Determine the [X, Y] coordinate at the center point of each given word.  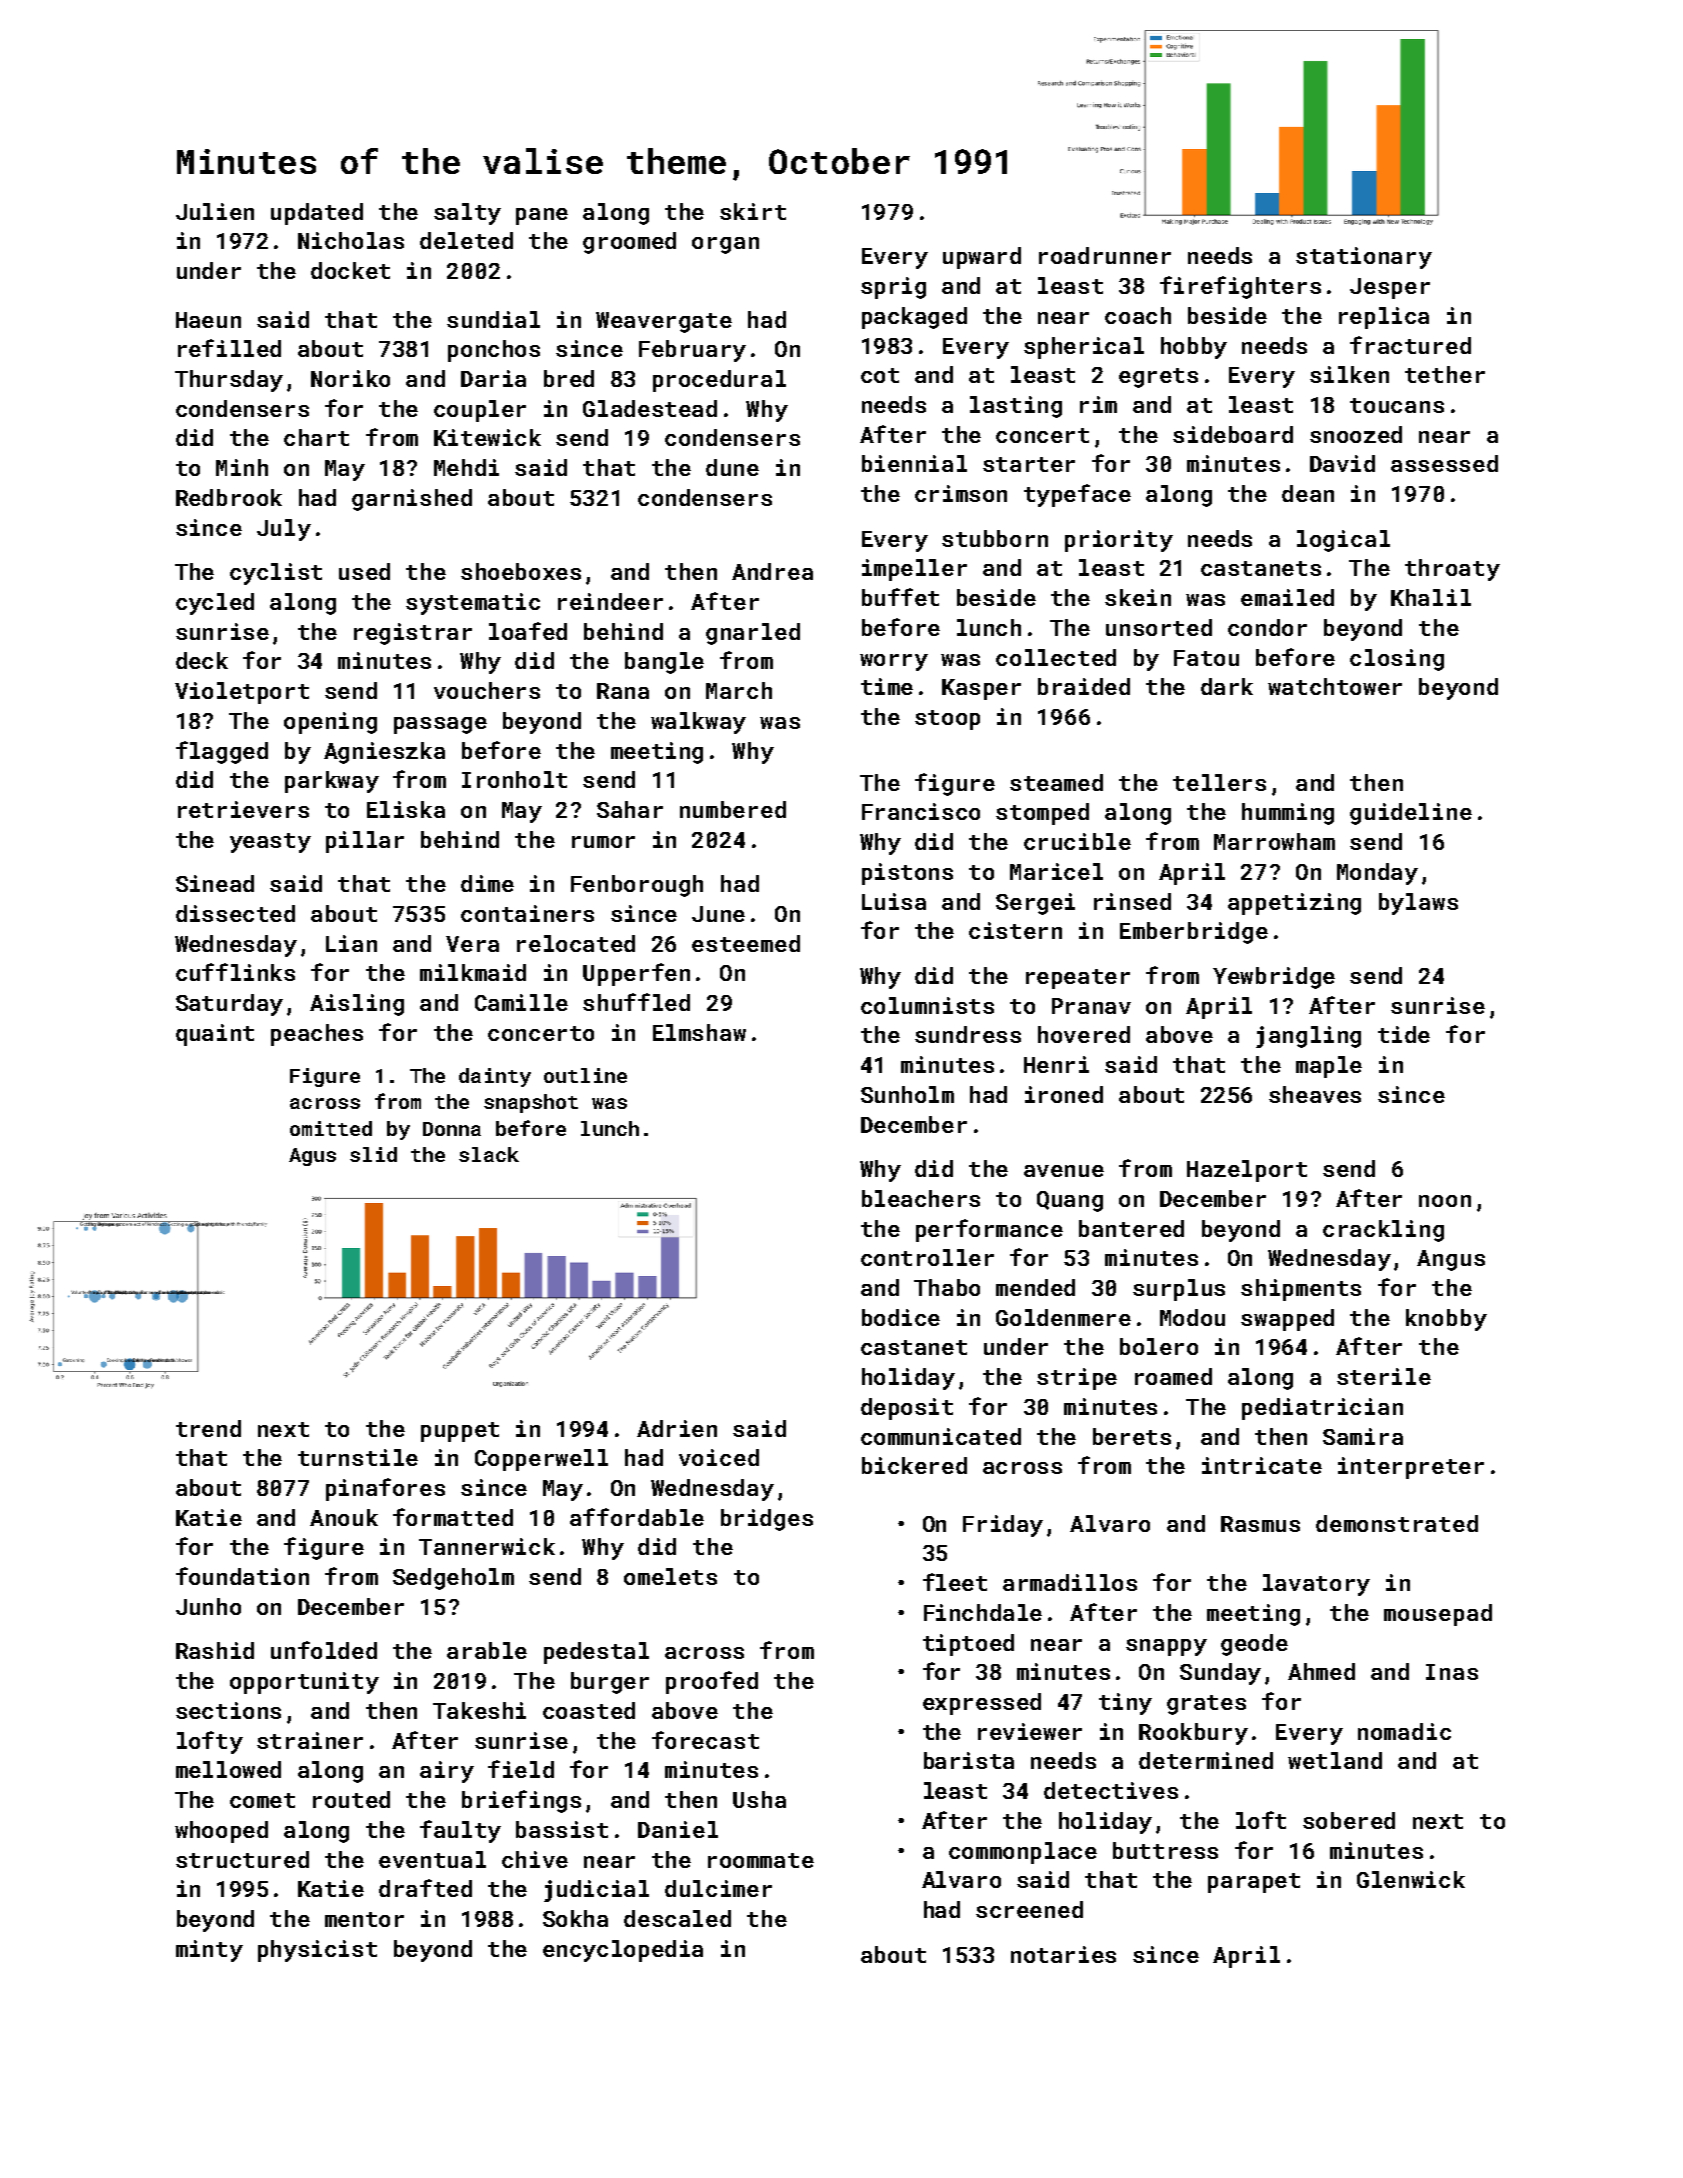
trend [208, 1428]
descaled [677, 1918]
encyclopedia [623, 1951]
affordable [637, 1517]
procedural [719, 381]
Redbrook [229, 497]
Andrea [772, 571]
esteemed [746, 943]
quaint [215, 1035]
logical [1343, 541]
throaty [1452, 570]
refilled [229, 348]
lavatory [1316, 1585]
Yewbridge [1274, 978]
